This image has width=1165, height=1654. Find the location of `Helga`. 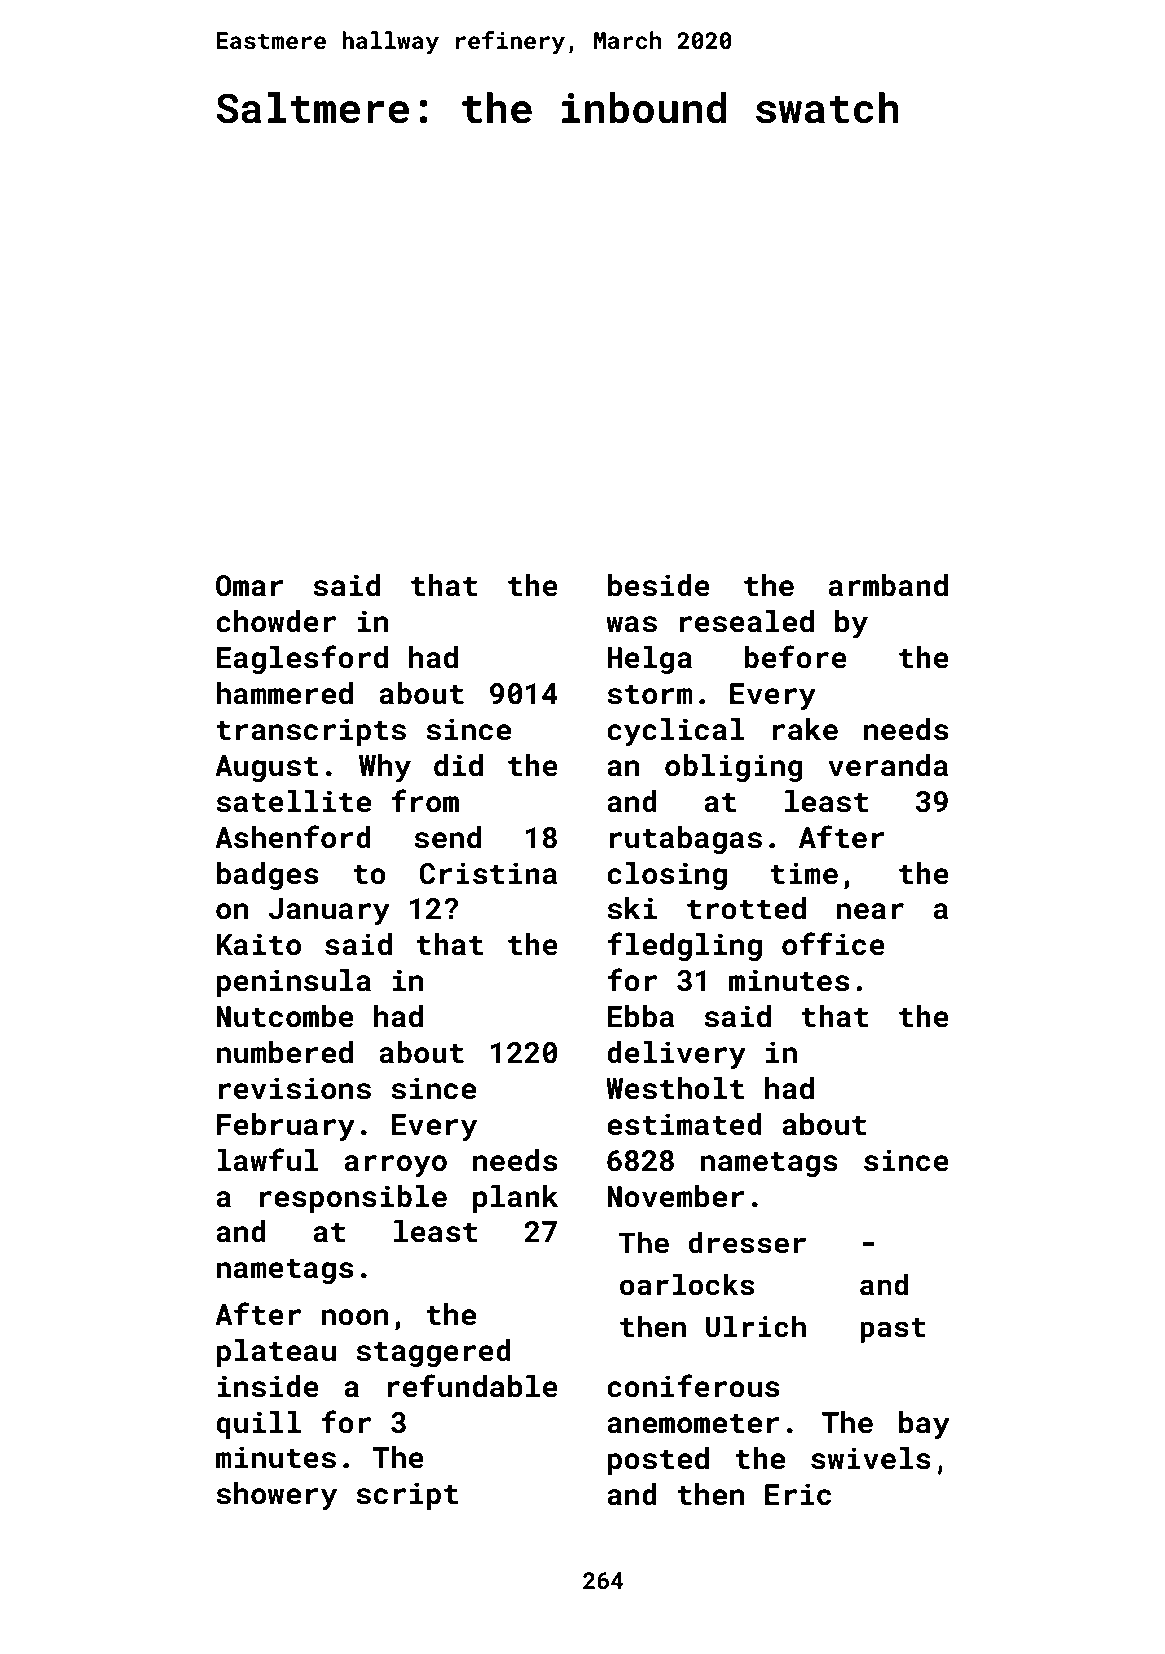

Helga is located at coordinates (649, 660).
